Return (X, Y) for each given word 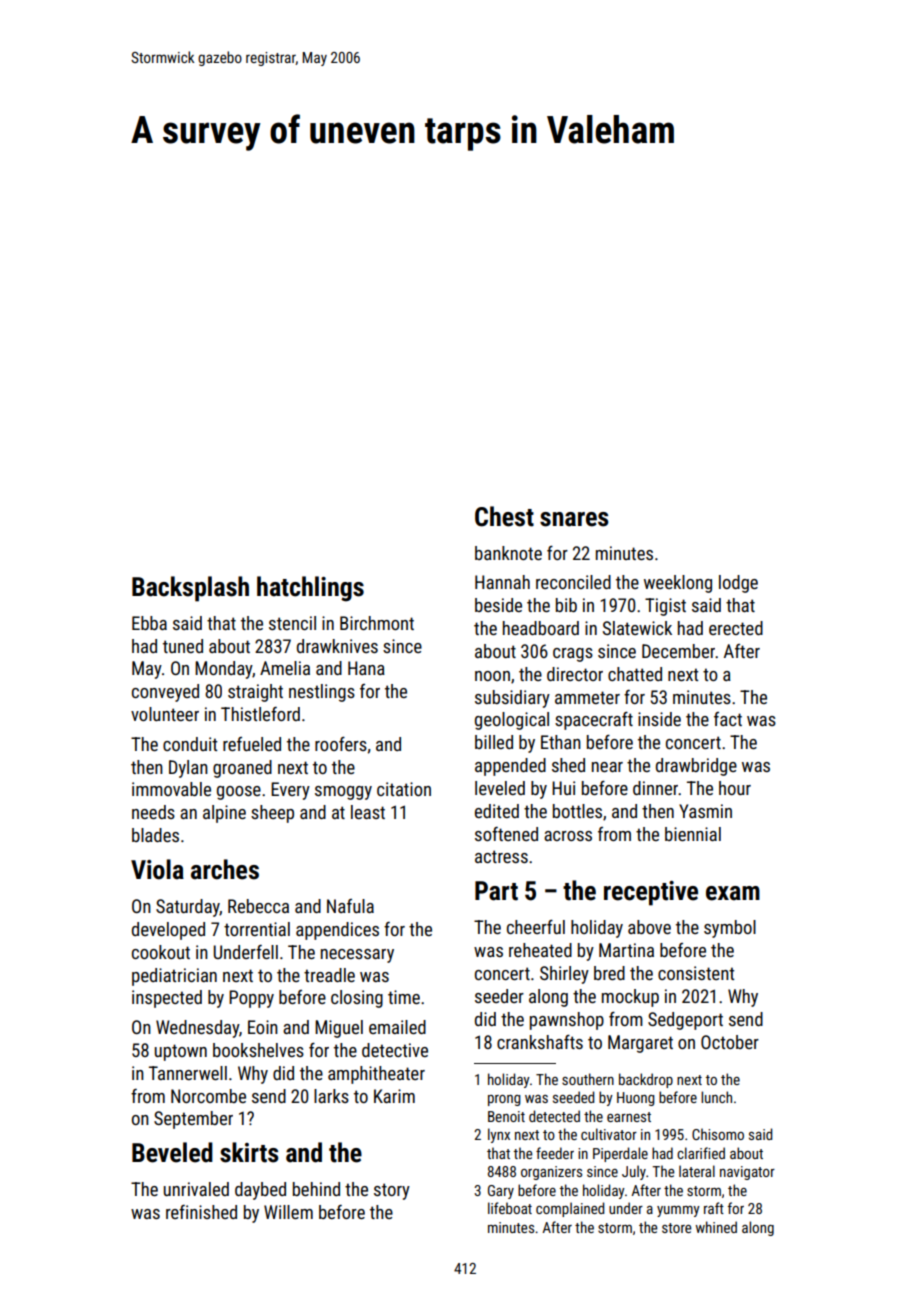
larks (331, 1096)
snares (574, 519)
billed (494, 742)
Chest (504, 516)
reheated (540, 950)
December (678, 651)
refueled (252, 744)
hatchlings (310, 589)
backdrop (646, 1080)
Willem (288, 1212)
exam (733, 893)
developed (168, 931)
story (392, 1191)
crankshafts (540, 1042)
